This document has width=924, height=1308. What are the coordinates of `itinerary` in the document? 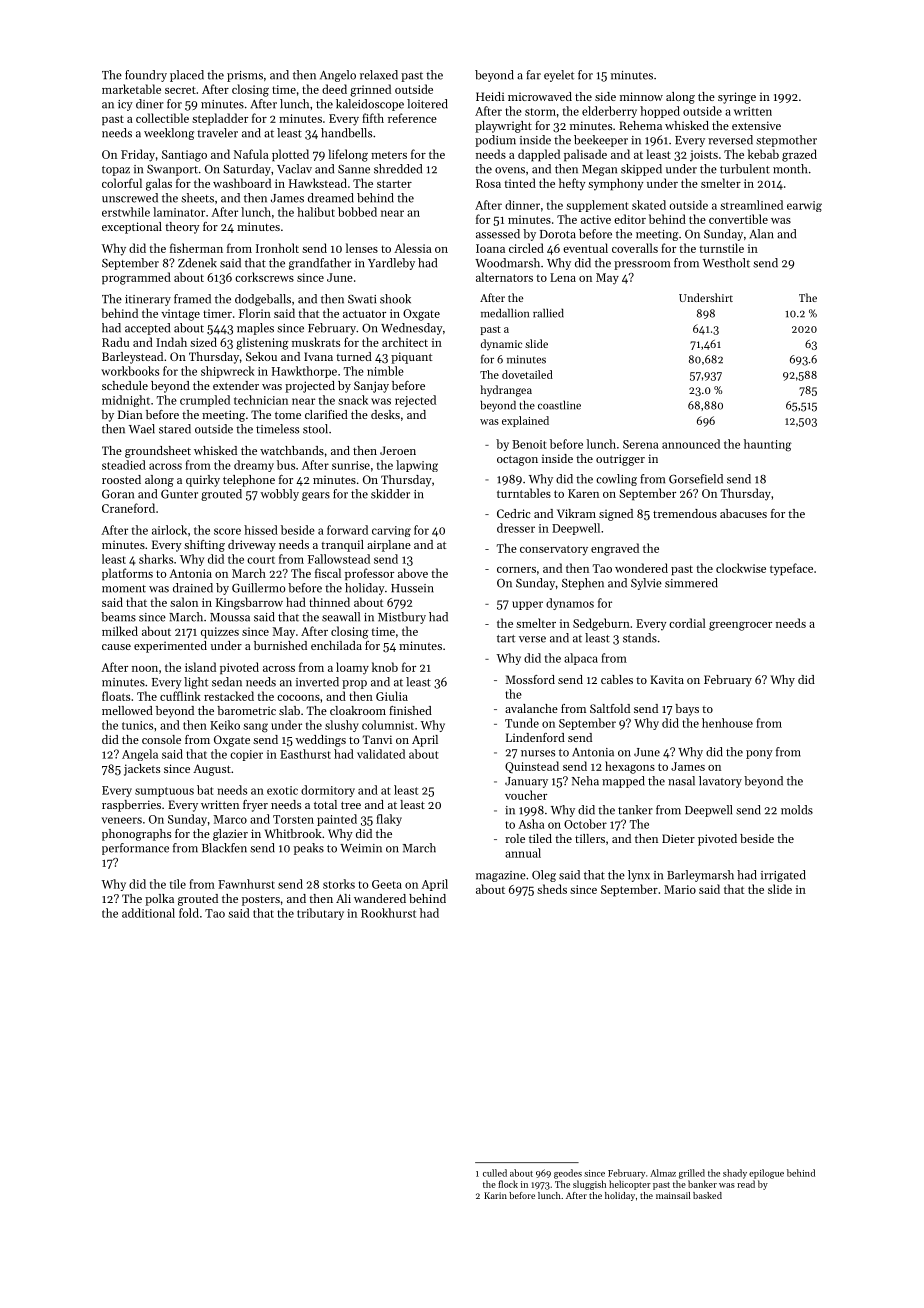 It's located at (148, 300).
